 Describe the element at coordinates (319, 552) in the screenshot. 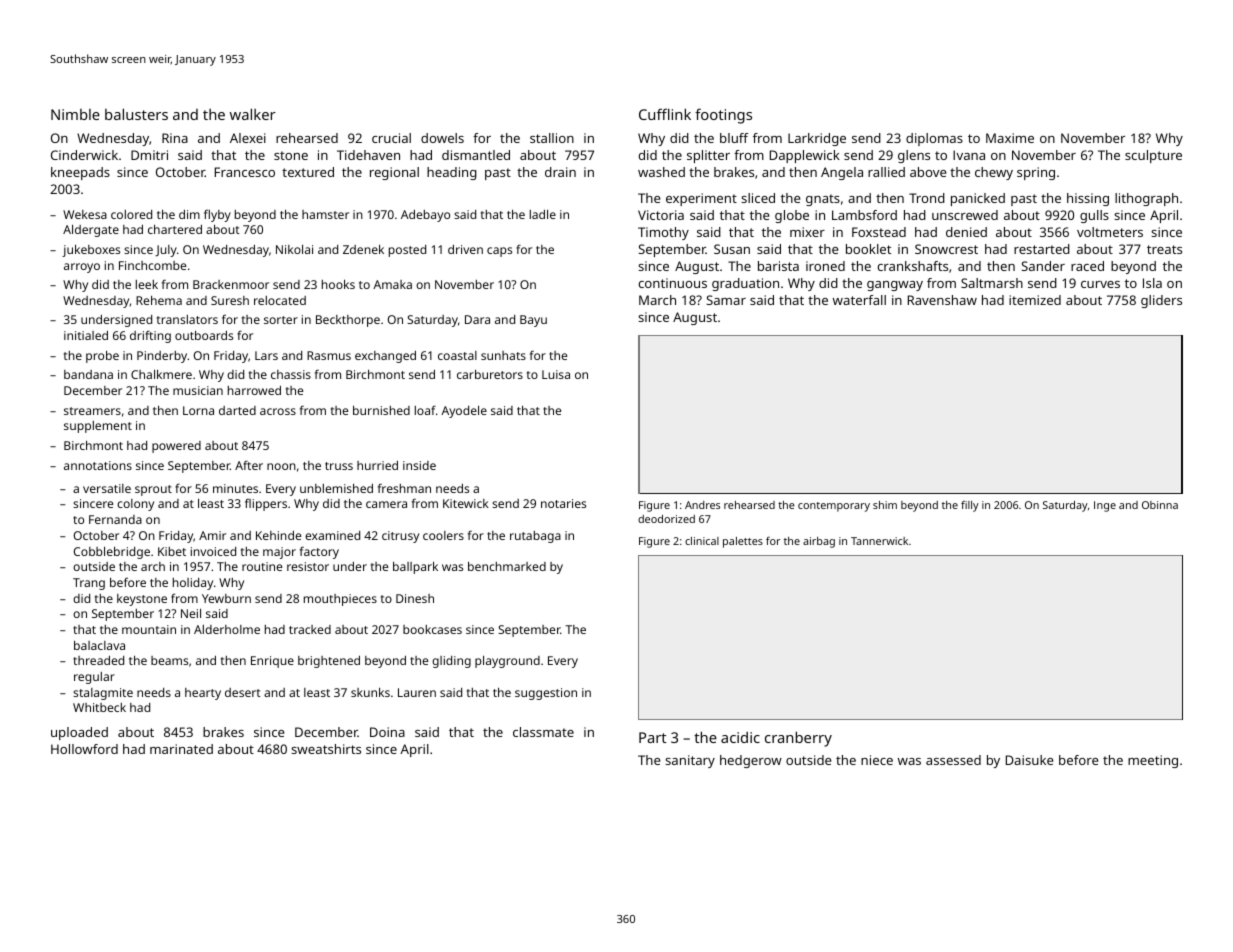

I see `factory` at that location.
